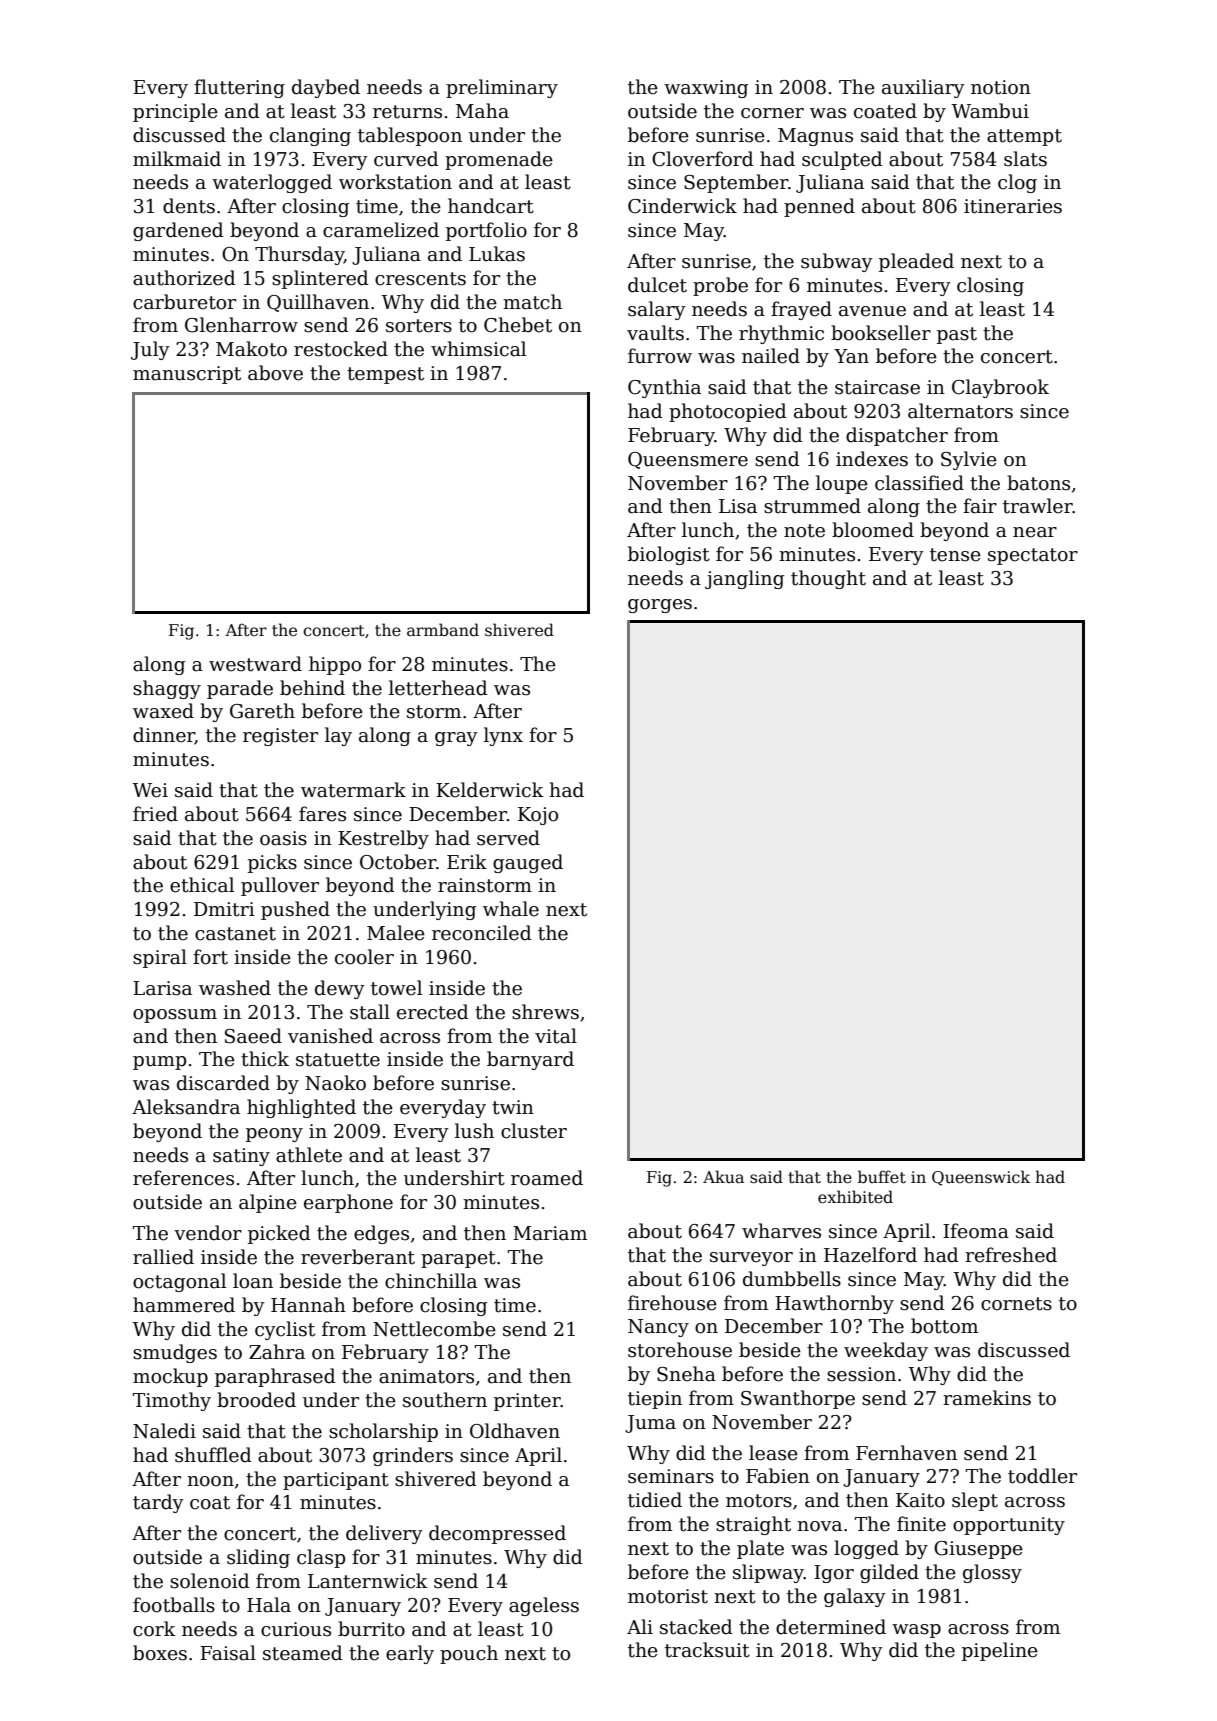 The image size is (1217, 1721). Describe the element at coordinates (728, 412) in the screenshot. I see `photocopied` at that location.
